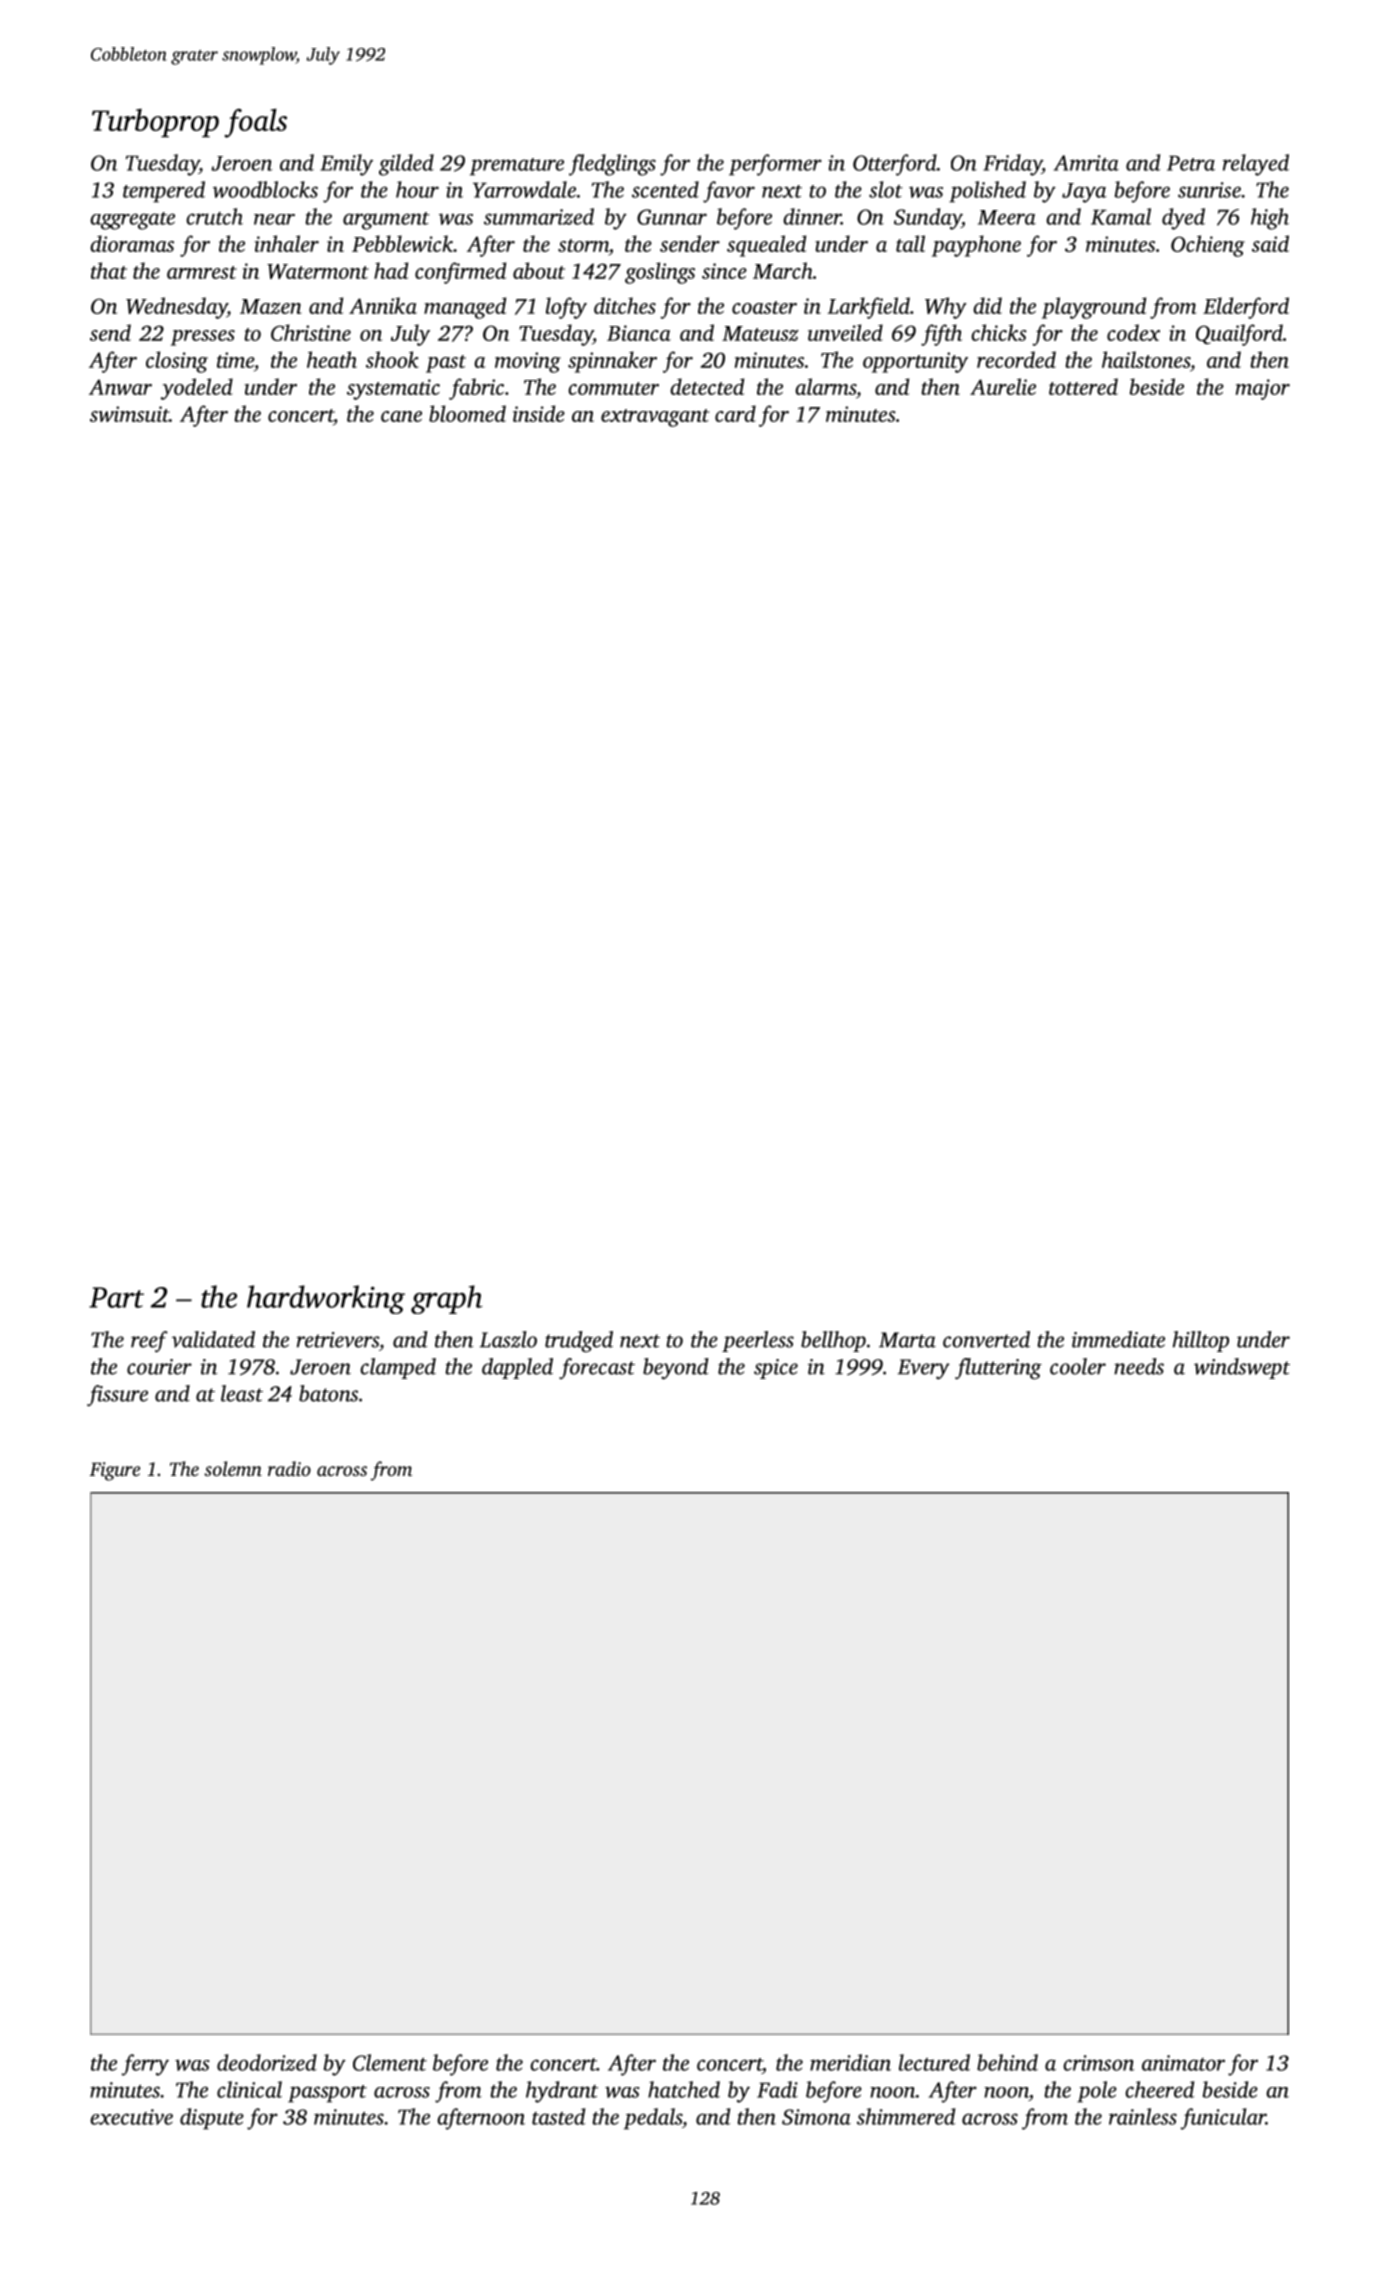 This screenshot has height=2271, width=1379. Describe the element at coordinates (242, 1393) in the screenshot. I see `least` at that location.
